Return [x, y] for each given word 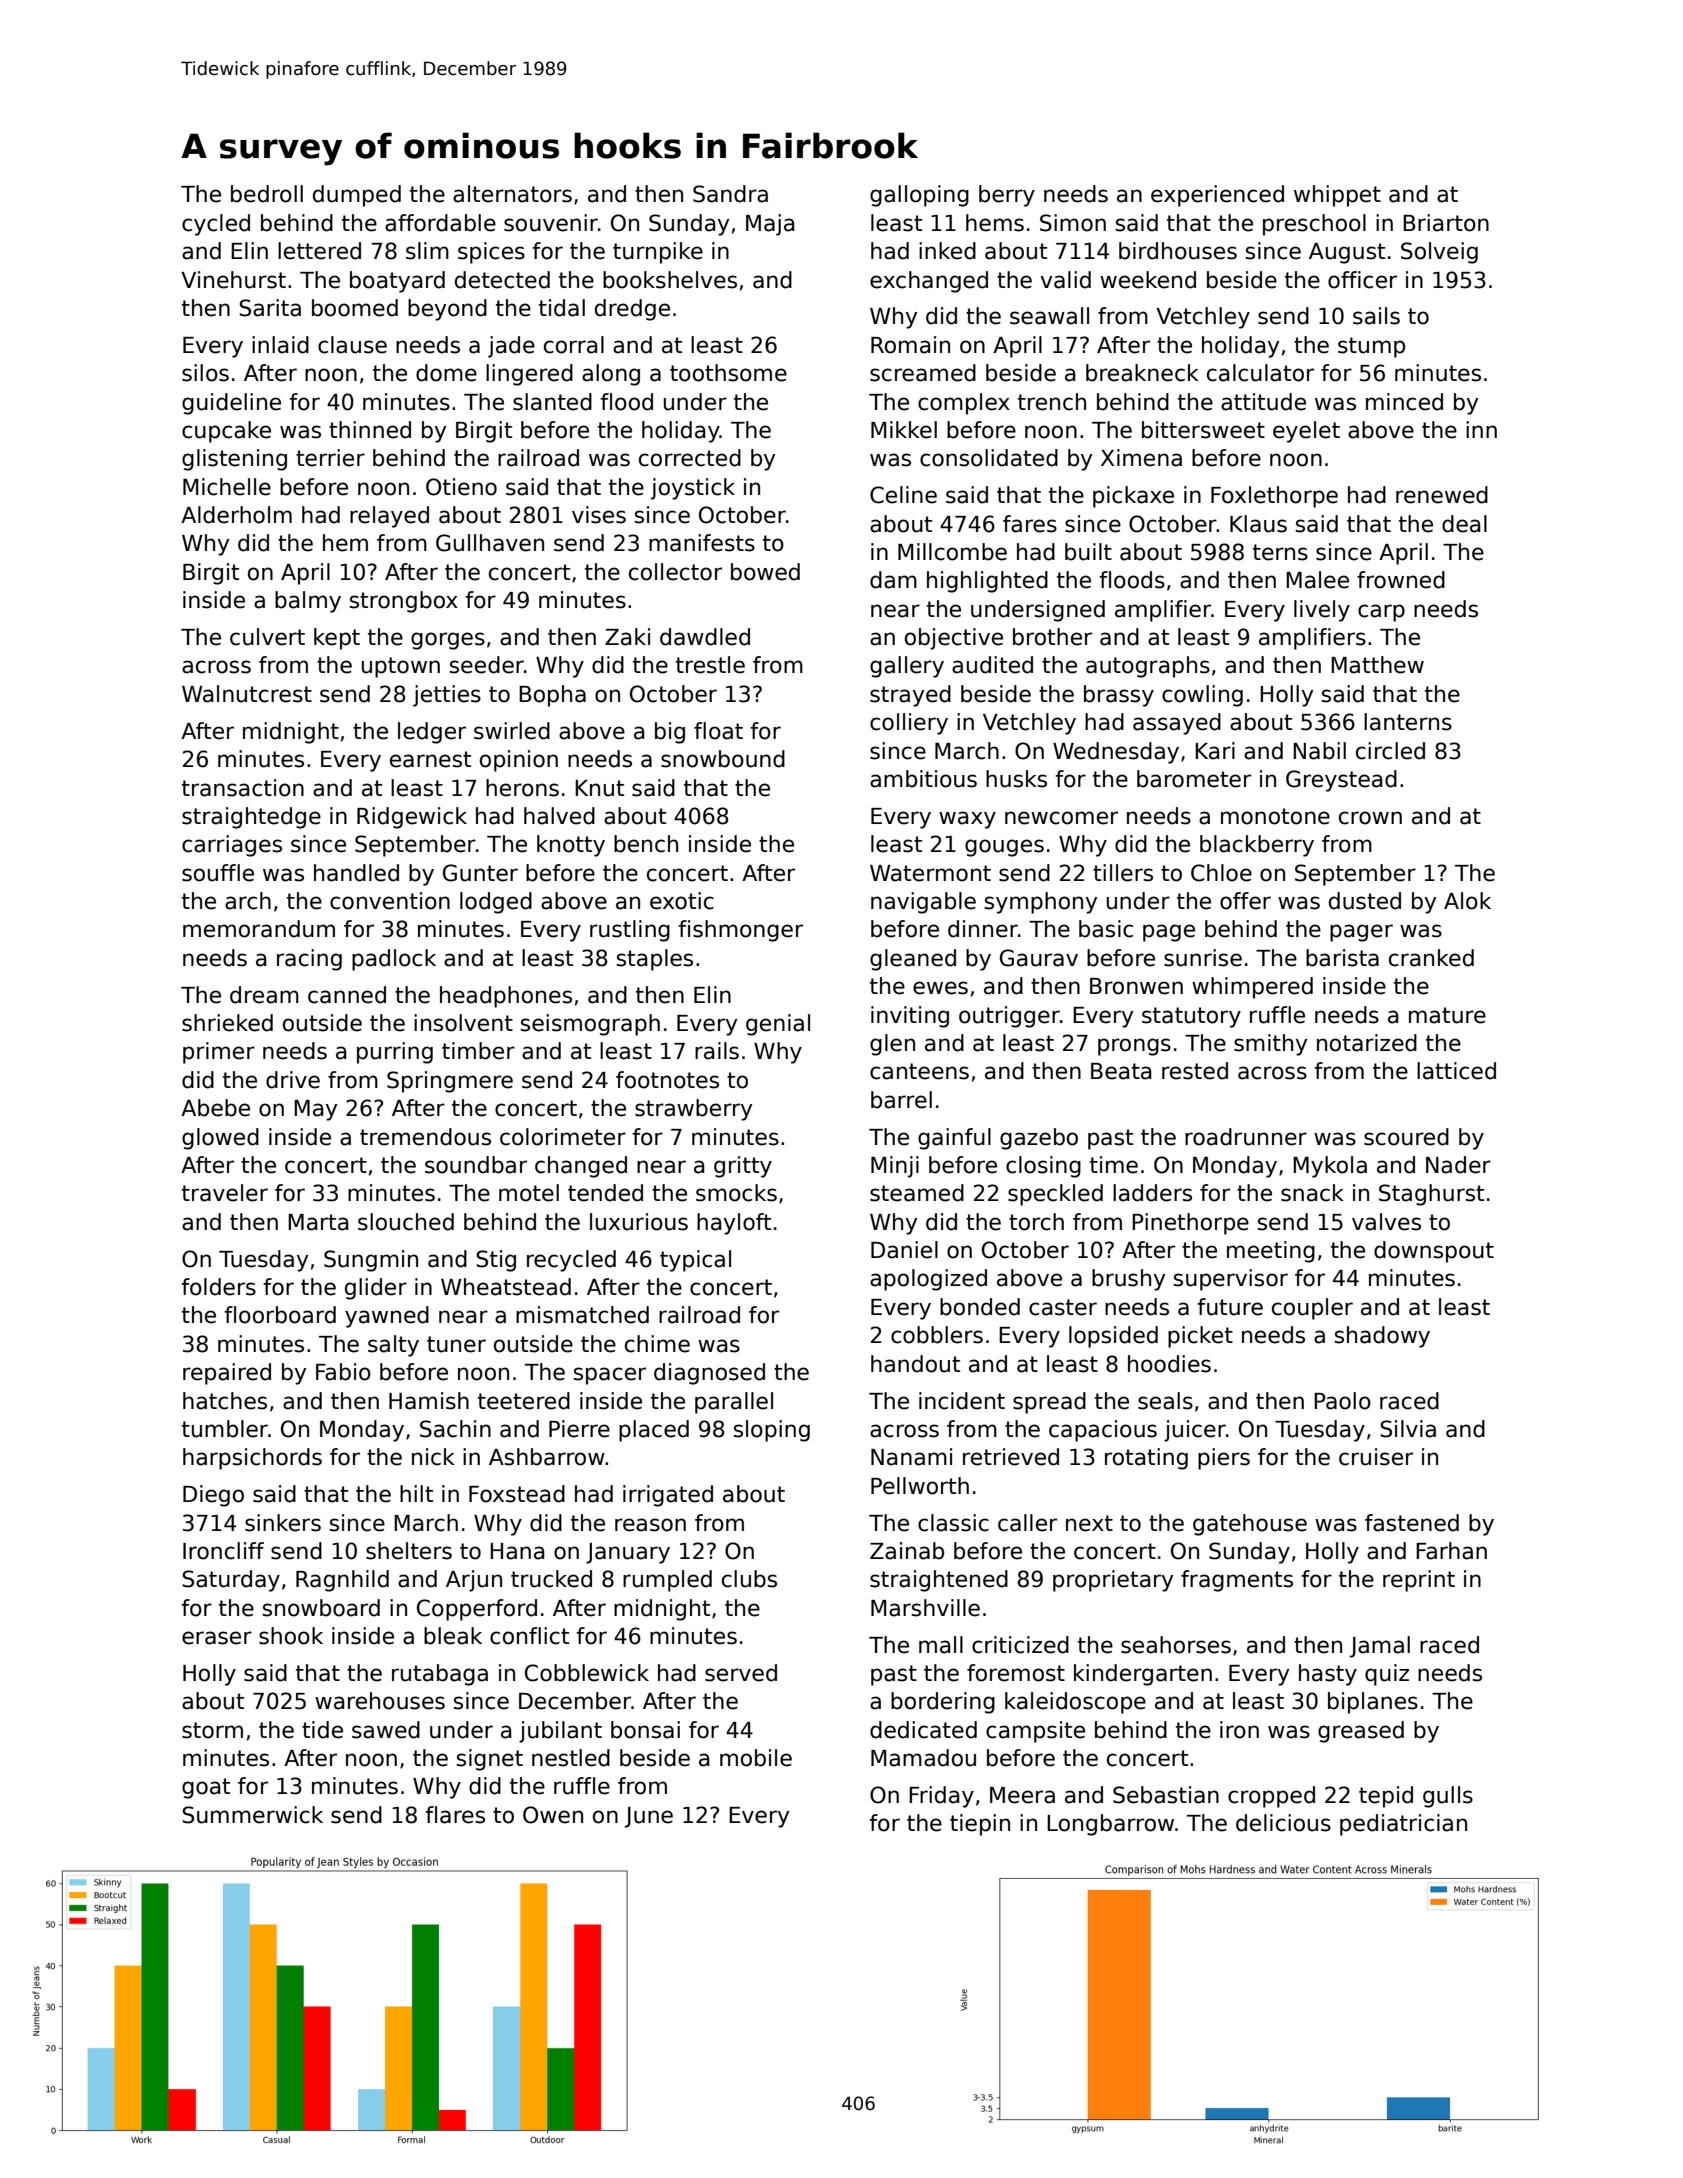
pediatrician [1403, 1825]
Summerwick [252, 1815]
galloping [919, 196]
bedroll [267, 194]
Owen [553, 1815]
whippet [1337, 196]
